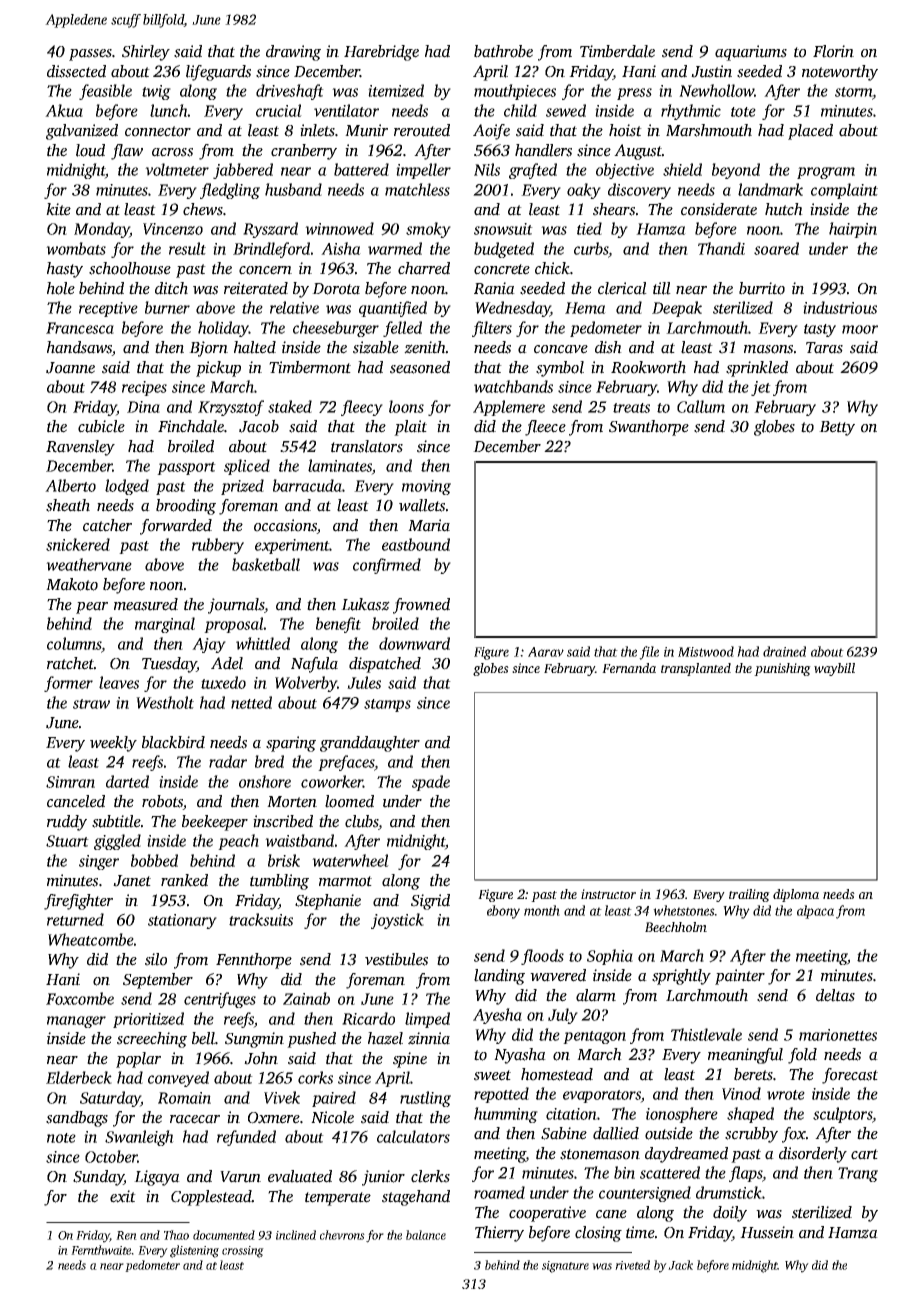  Describe the element at coordinates (515, 92) in the image. I see `mouthpieces` at that location.
